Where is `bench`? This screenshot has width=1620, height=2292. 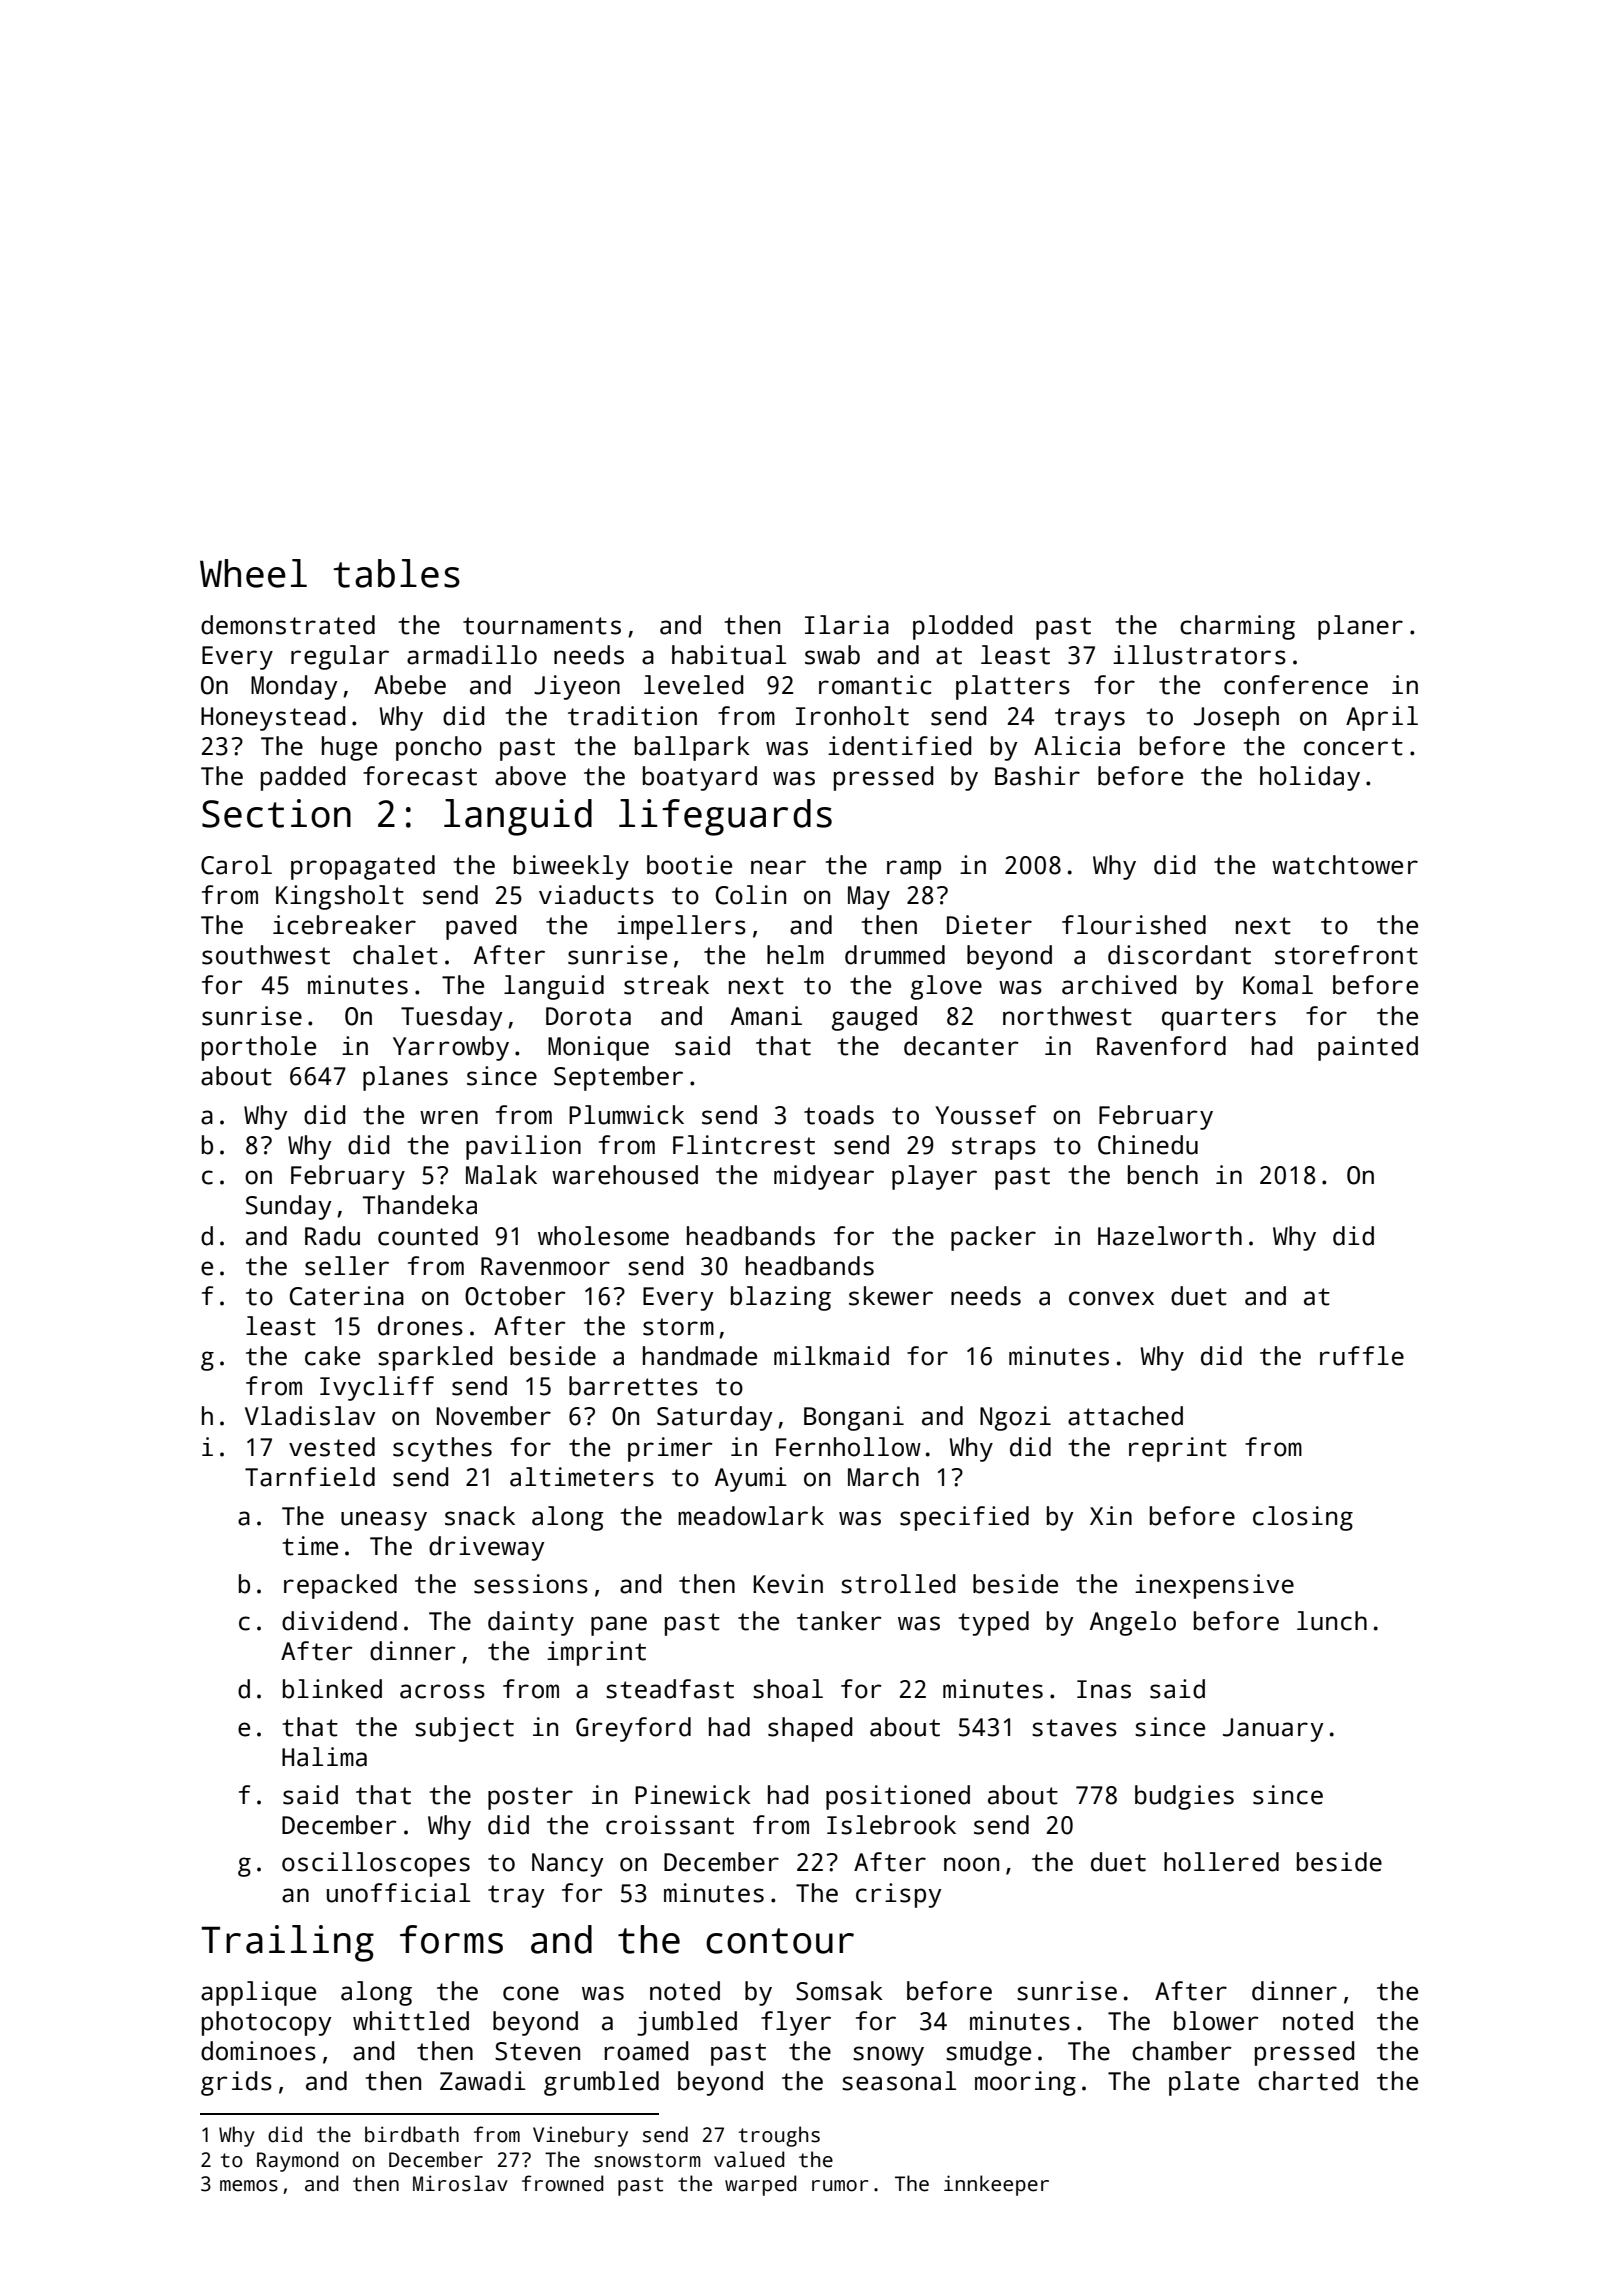 bench is located at coordinates (1163, 1175).
